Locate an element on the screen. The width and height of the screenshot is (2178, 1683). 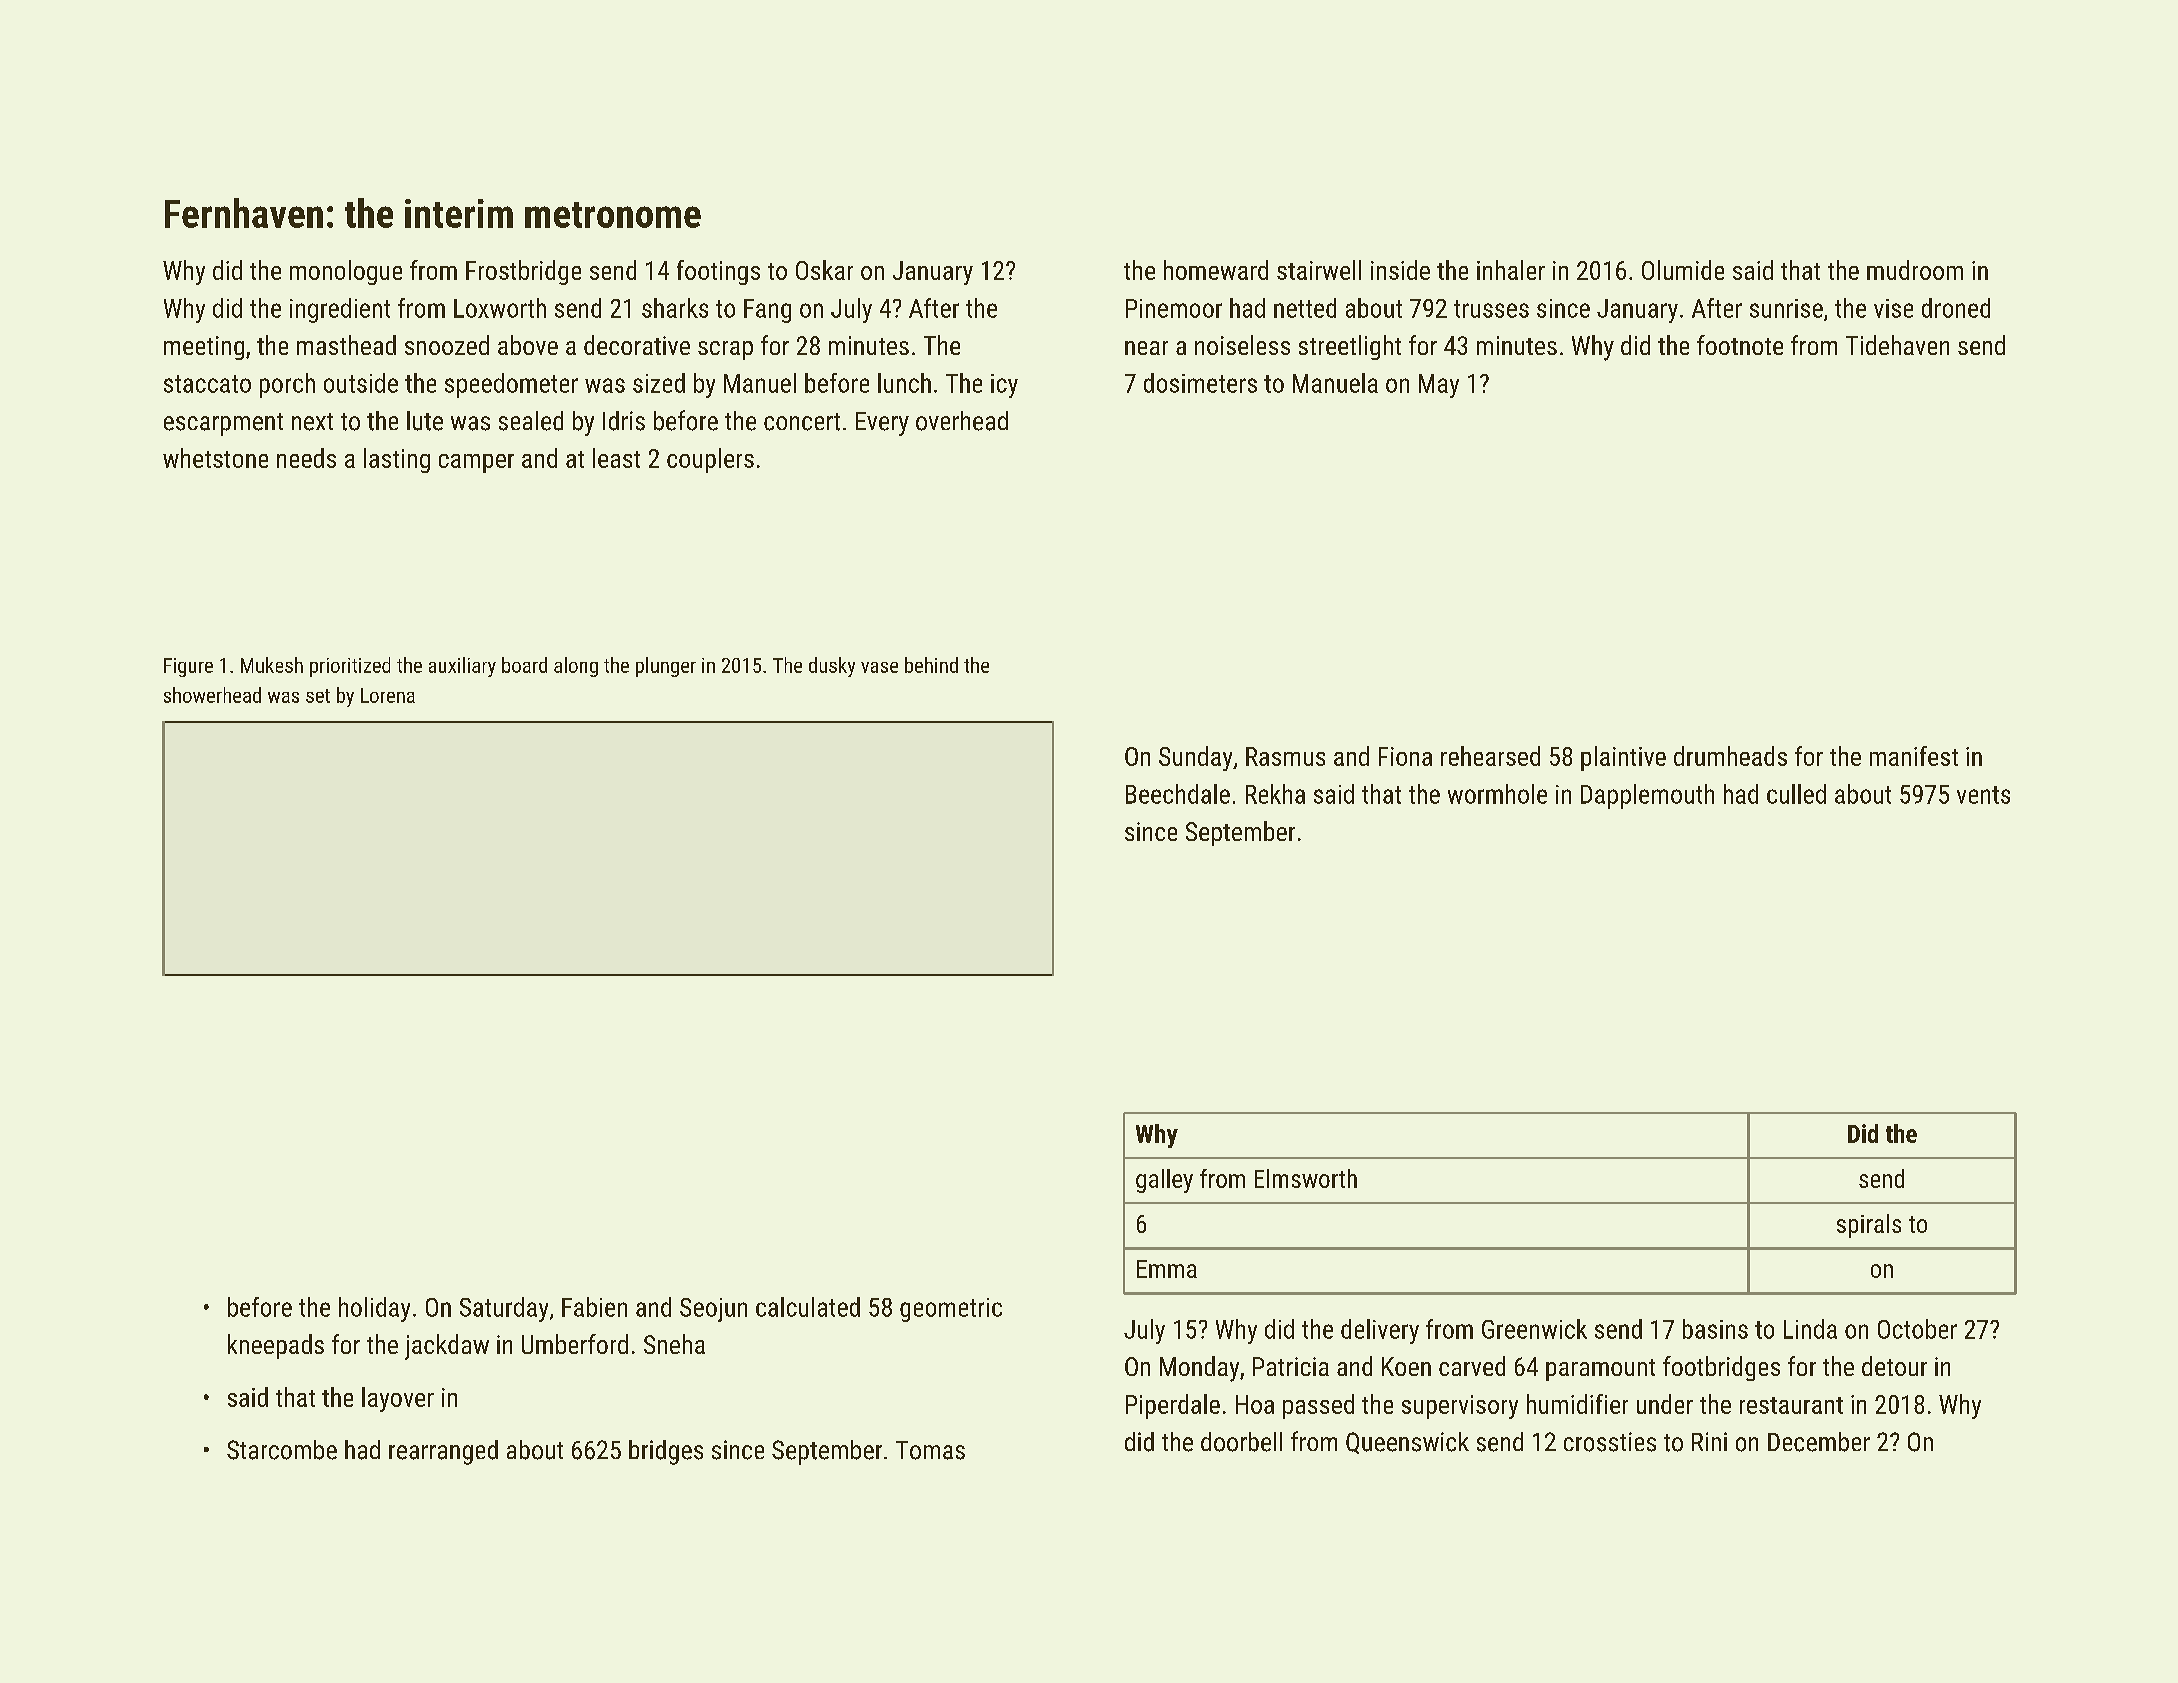
Starcombe is located at coordinates (282, 1450).
